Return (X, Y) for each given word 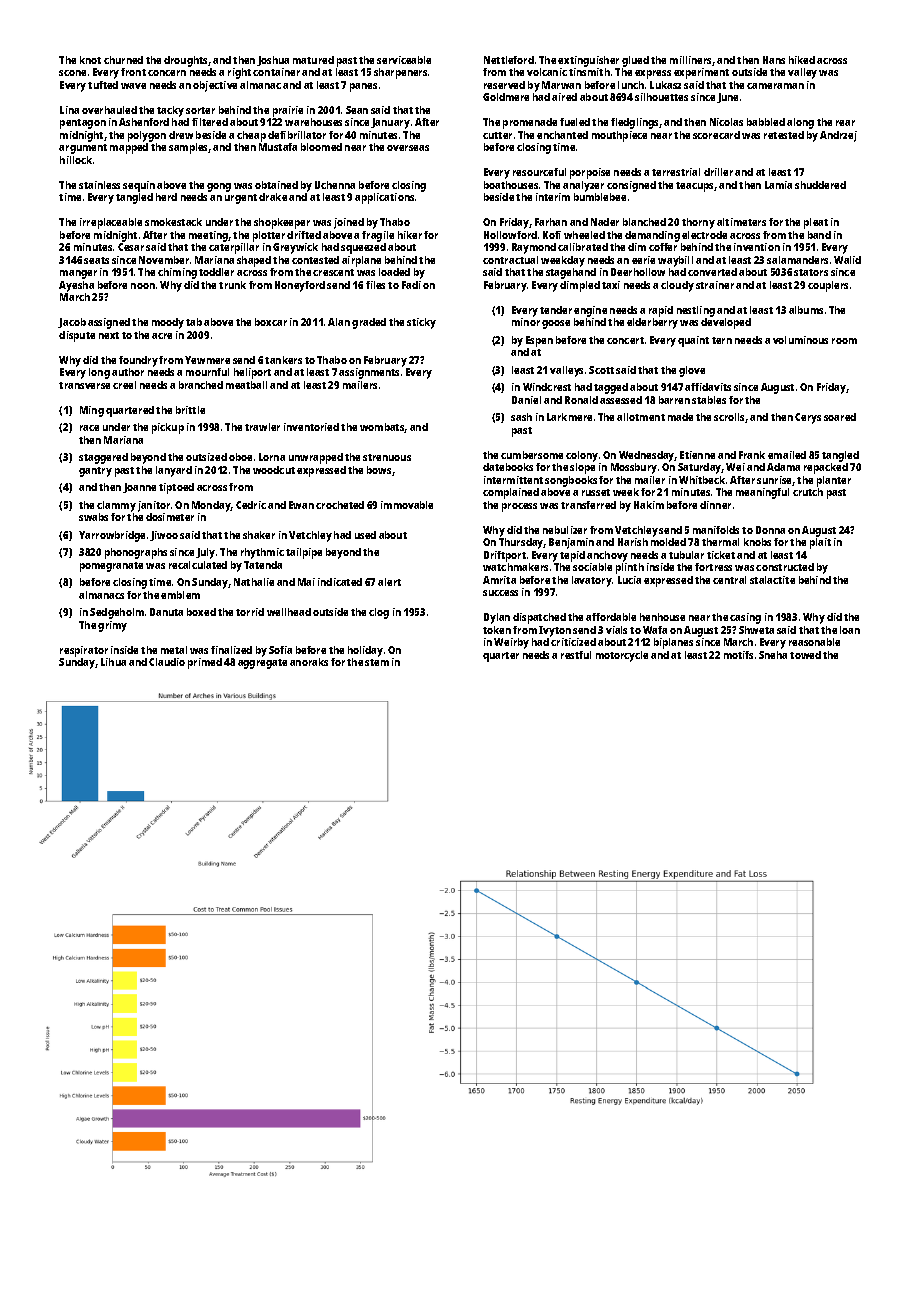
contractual (510, 260)
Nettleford (509, 60)
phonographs (136, 553)
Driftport (505, 556)
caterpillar (234, 248)
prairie (288, 111)
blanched (644, 222)
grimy (112, 626)
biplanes (673, 643)
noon (143, 286)
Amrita (499, 580)
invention (757, 247)
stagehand (571, 273)
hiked (802, 60)
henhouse (662, 617)
